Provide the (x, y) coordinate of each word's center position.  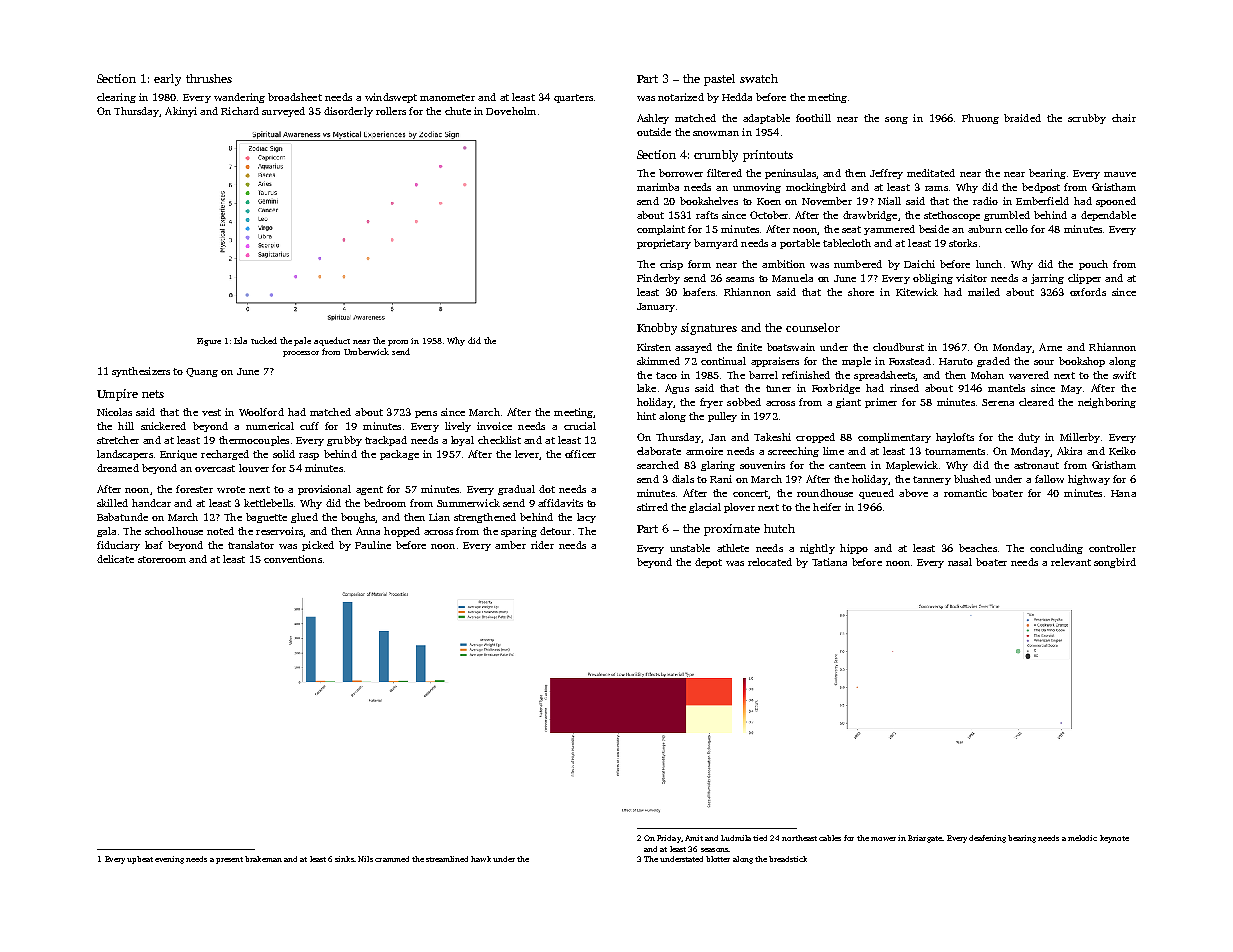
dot (547, 489)
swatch (759, 78)
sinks (344, 859)
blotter (718, 859)
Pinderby (658, 279)
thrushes (209, 78)
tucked (264, 340)
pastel (719, 80)
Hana (1123, 493)
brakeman (263, 859)
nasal (960, 562)
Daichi (919, 264)
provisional (324, 490)
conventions (293, 559)
